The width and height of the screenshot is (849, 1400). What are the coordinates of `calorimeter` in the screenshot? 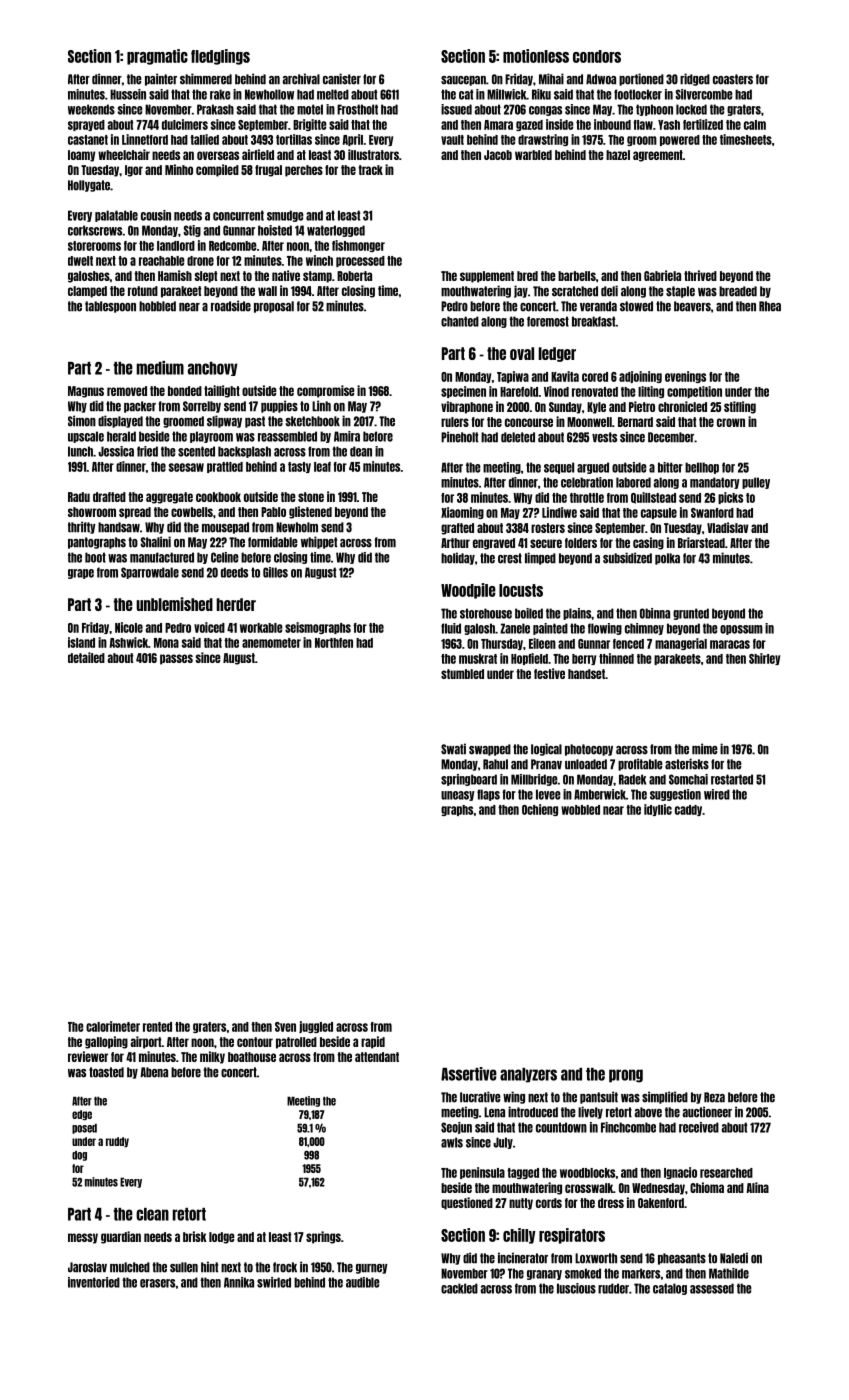 It's located at (113, 1026).
